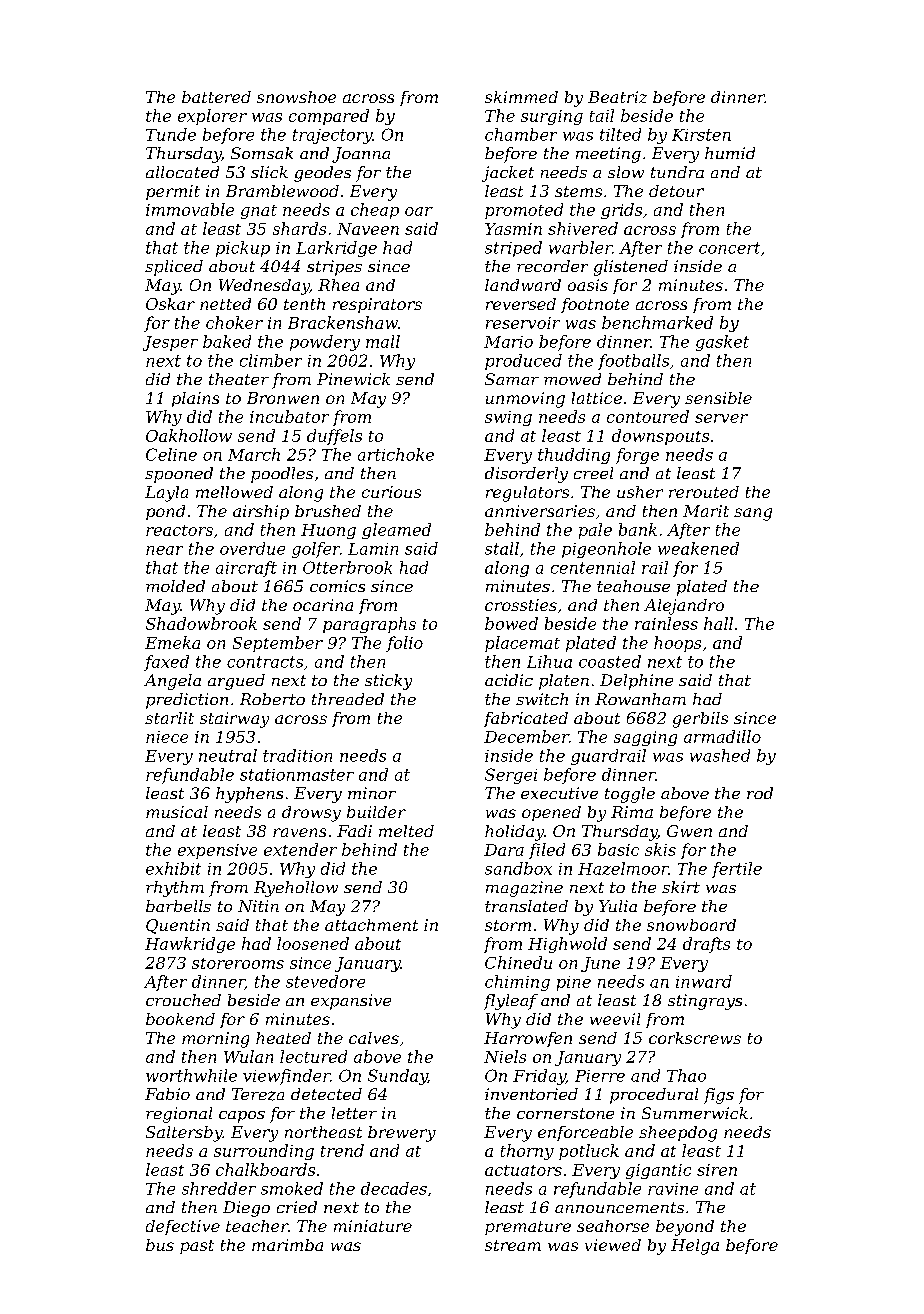  I want to click on Saltersby, so click(184, 1134).
